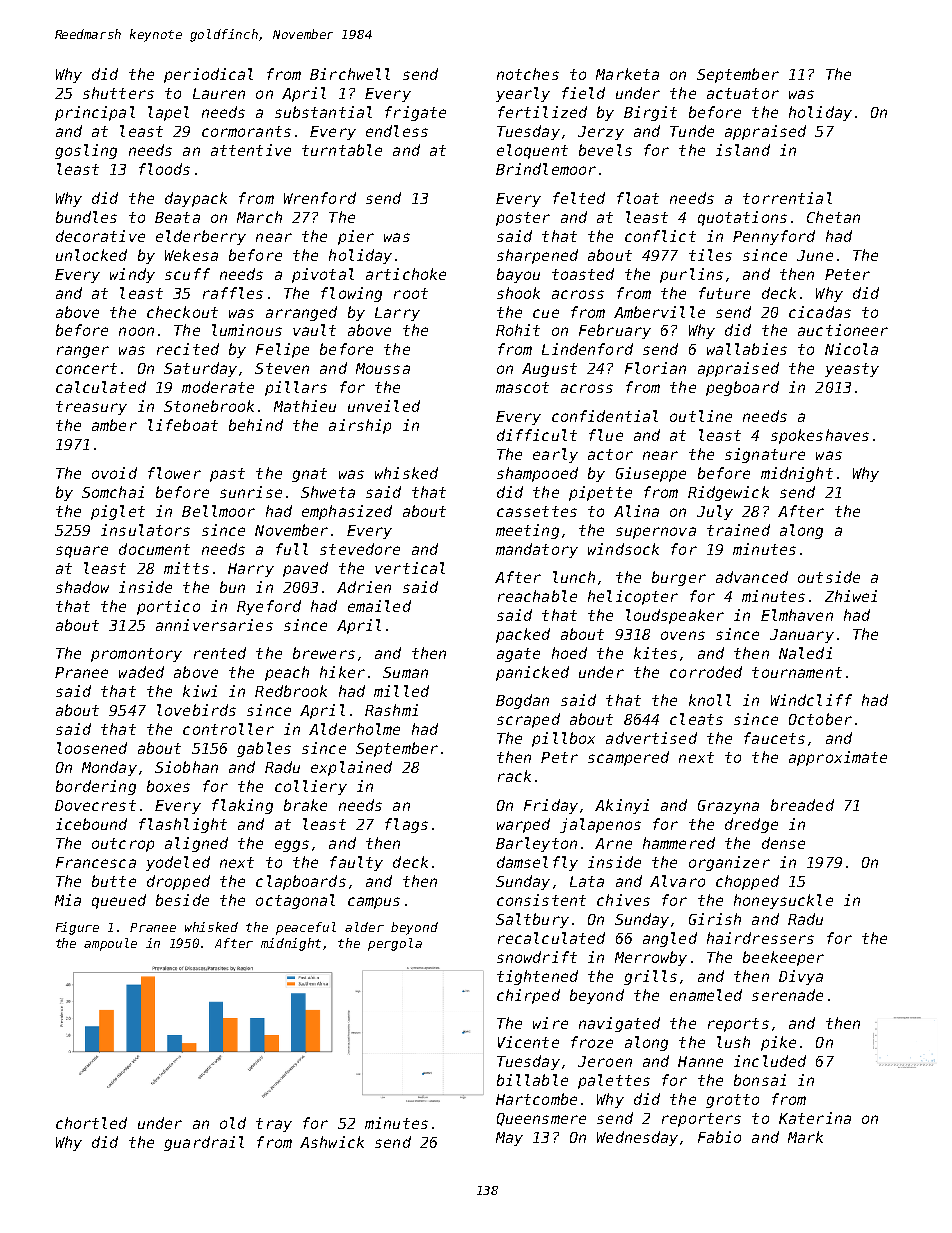  Describe the element at coordinates (91, 1123) in the screenshot. I see `chortled` at that location.
